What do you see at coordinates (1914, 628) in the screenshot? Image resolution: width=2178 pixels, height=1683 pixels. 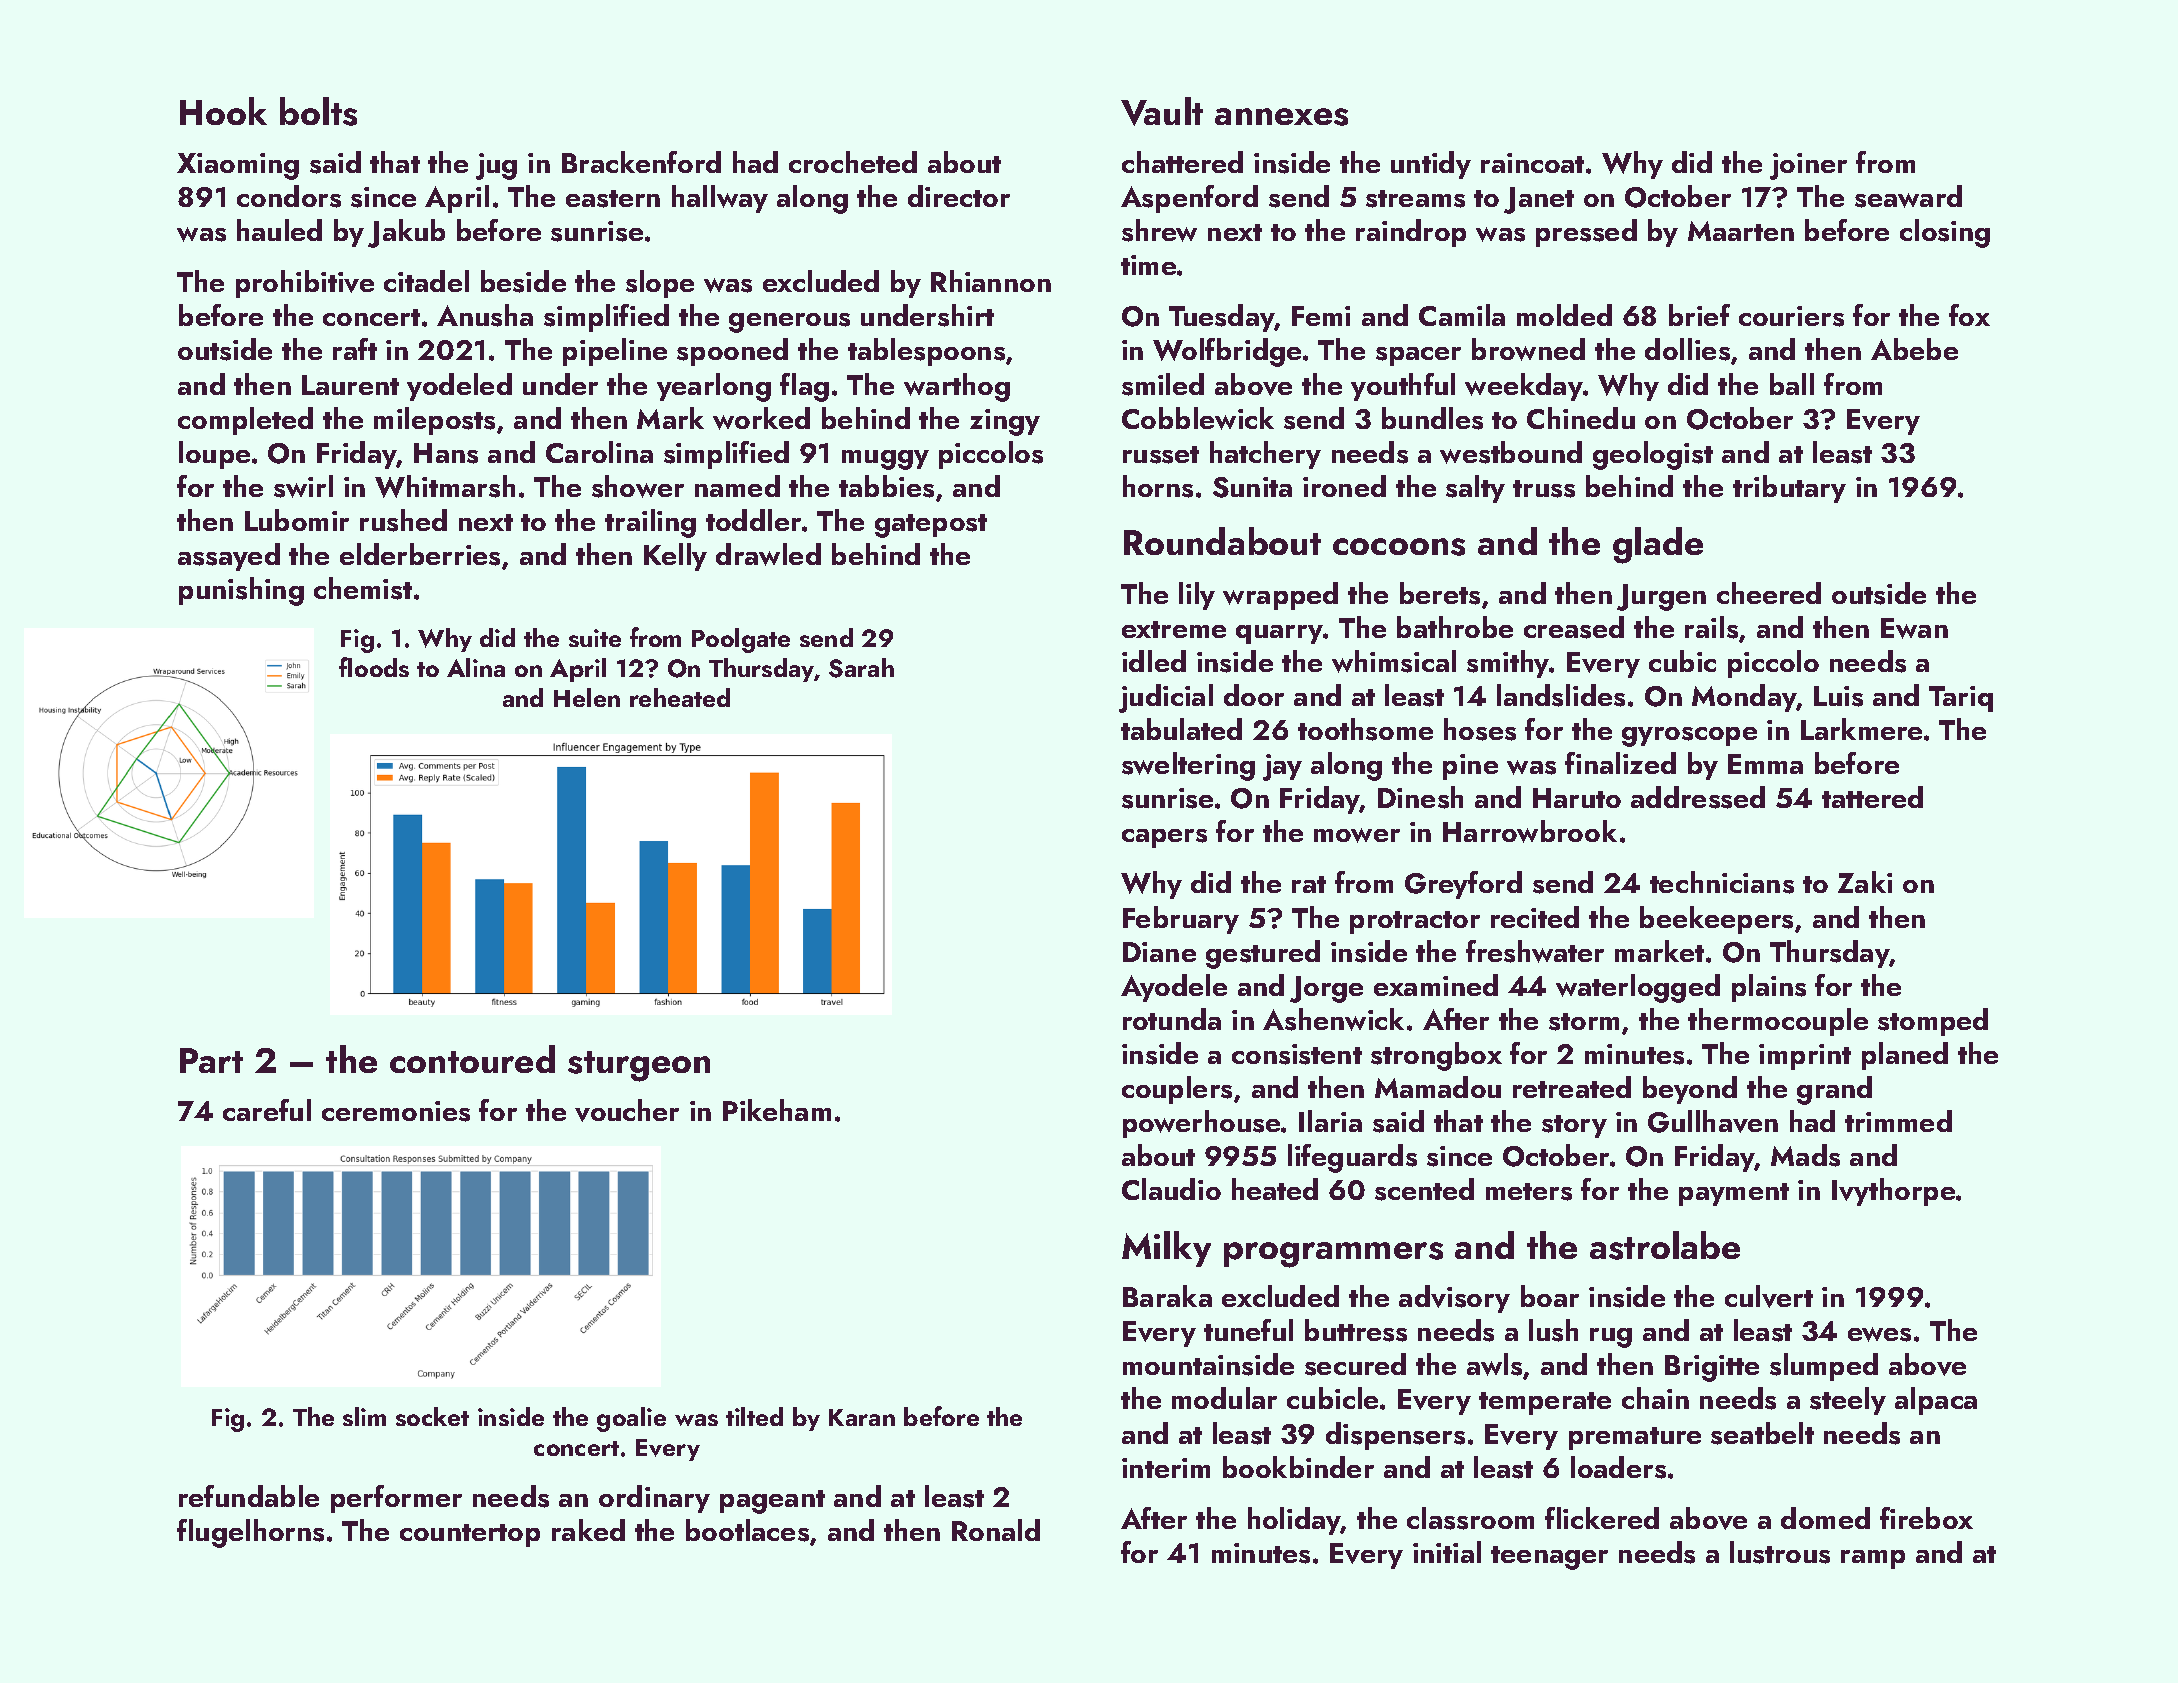 I see `Ewan` at bounding box center [1914, 628].
